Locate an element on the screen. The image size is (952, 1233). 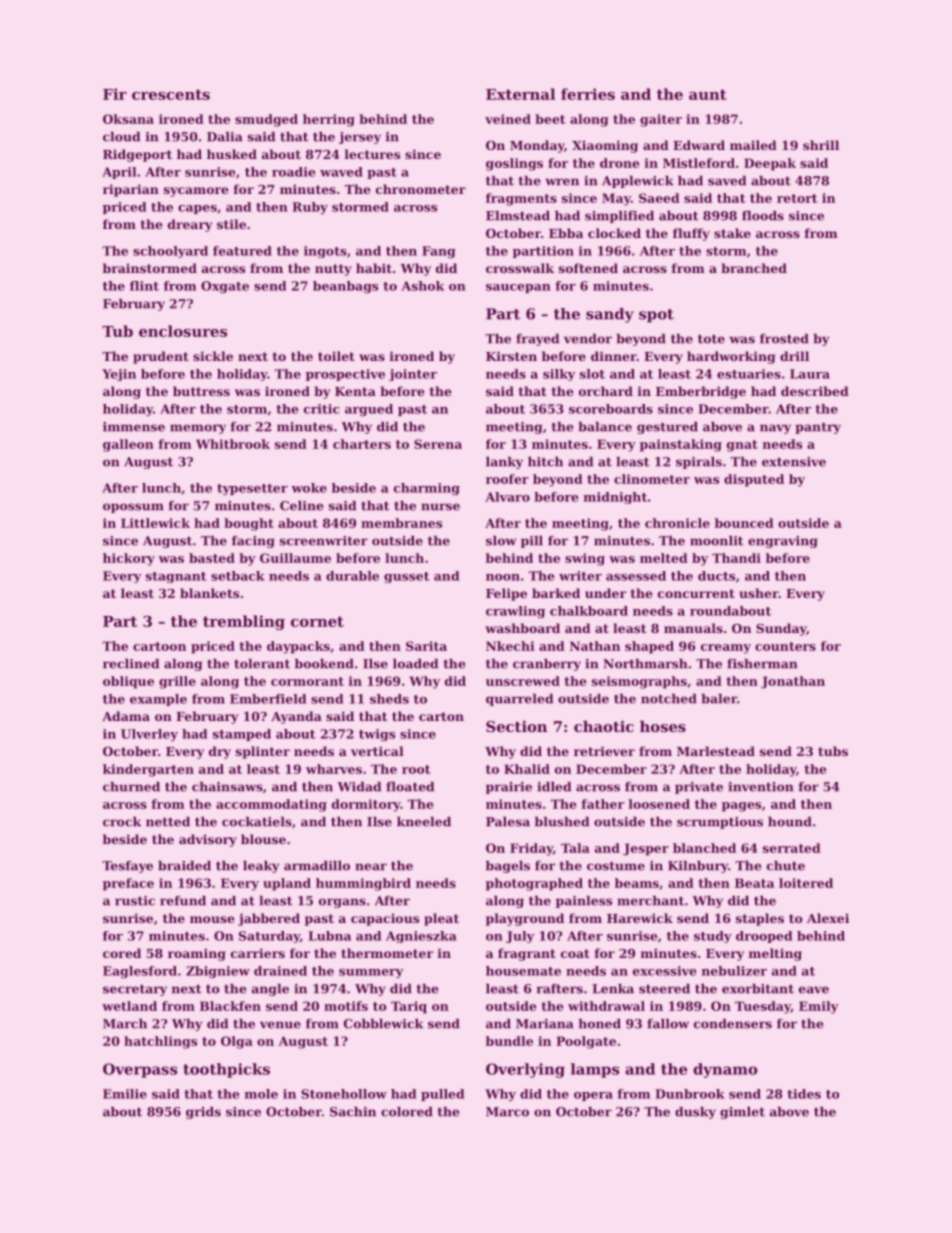
netted is located at coordinates (168, 822).
